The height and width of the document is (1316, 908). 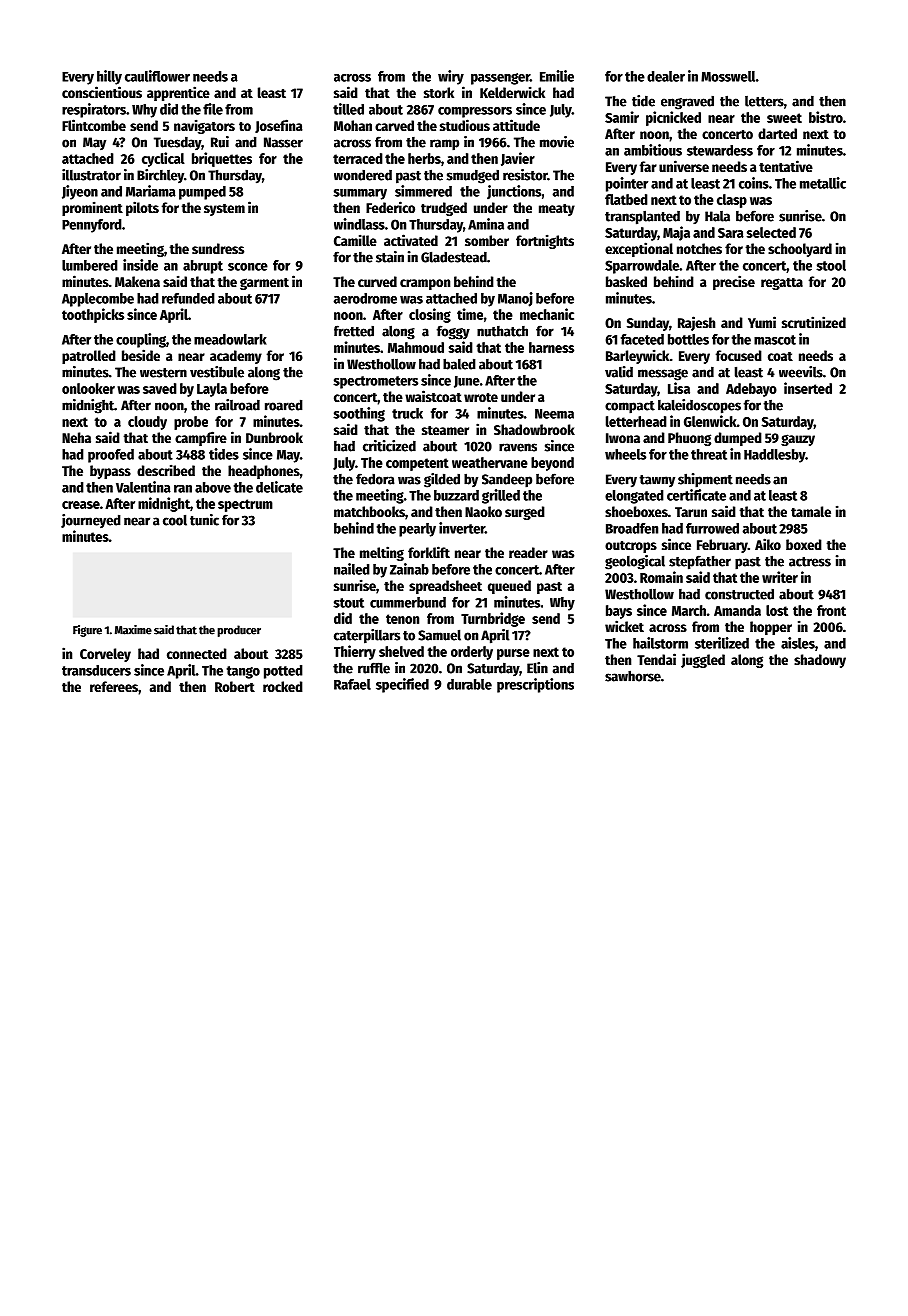 What do you see at coordinates (202, 193) in the document?
I see `pumped` at bounding box center [202, 193].
